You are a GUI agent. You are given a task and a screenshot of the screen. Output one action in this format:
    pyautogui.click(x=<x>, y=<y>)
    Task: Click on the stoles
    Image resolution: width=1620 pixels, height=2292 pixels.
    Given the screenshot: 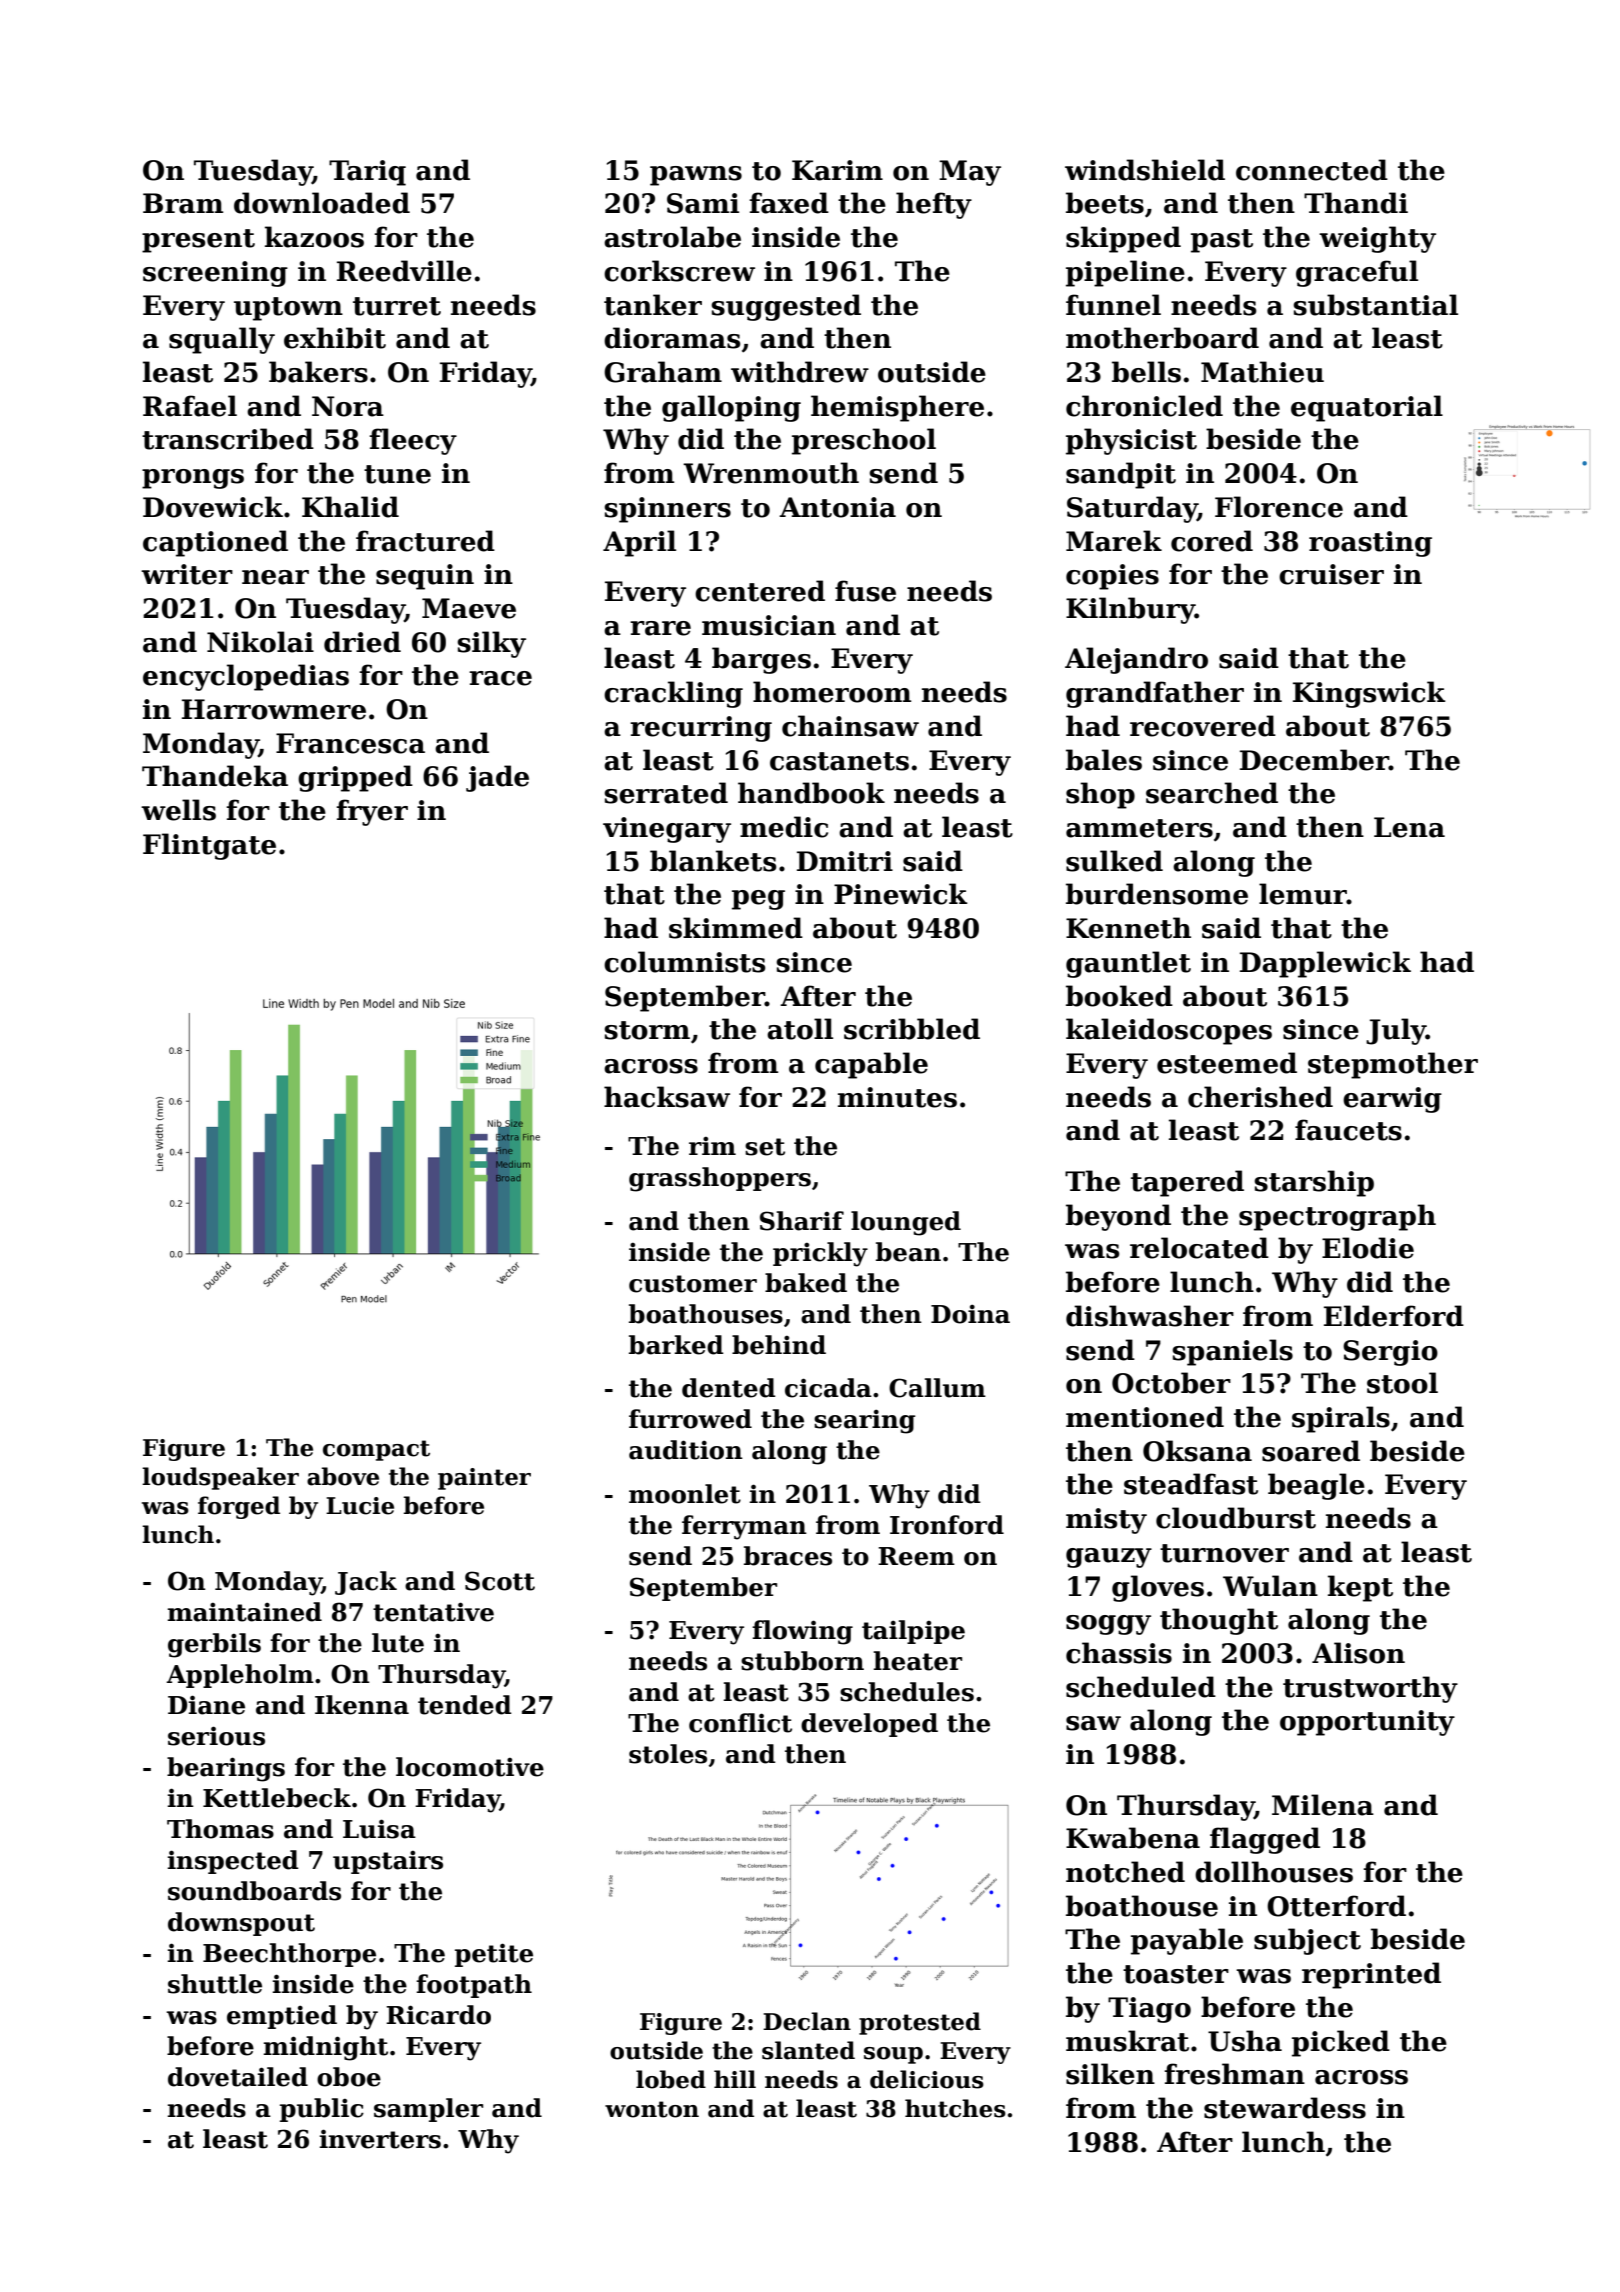 What is the action you would take?
    pyautogui.click(x=668, y=1754)
